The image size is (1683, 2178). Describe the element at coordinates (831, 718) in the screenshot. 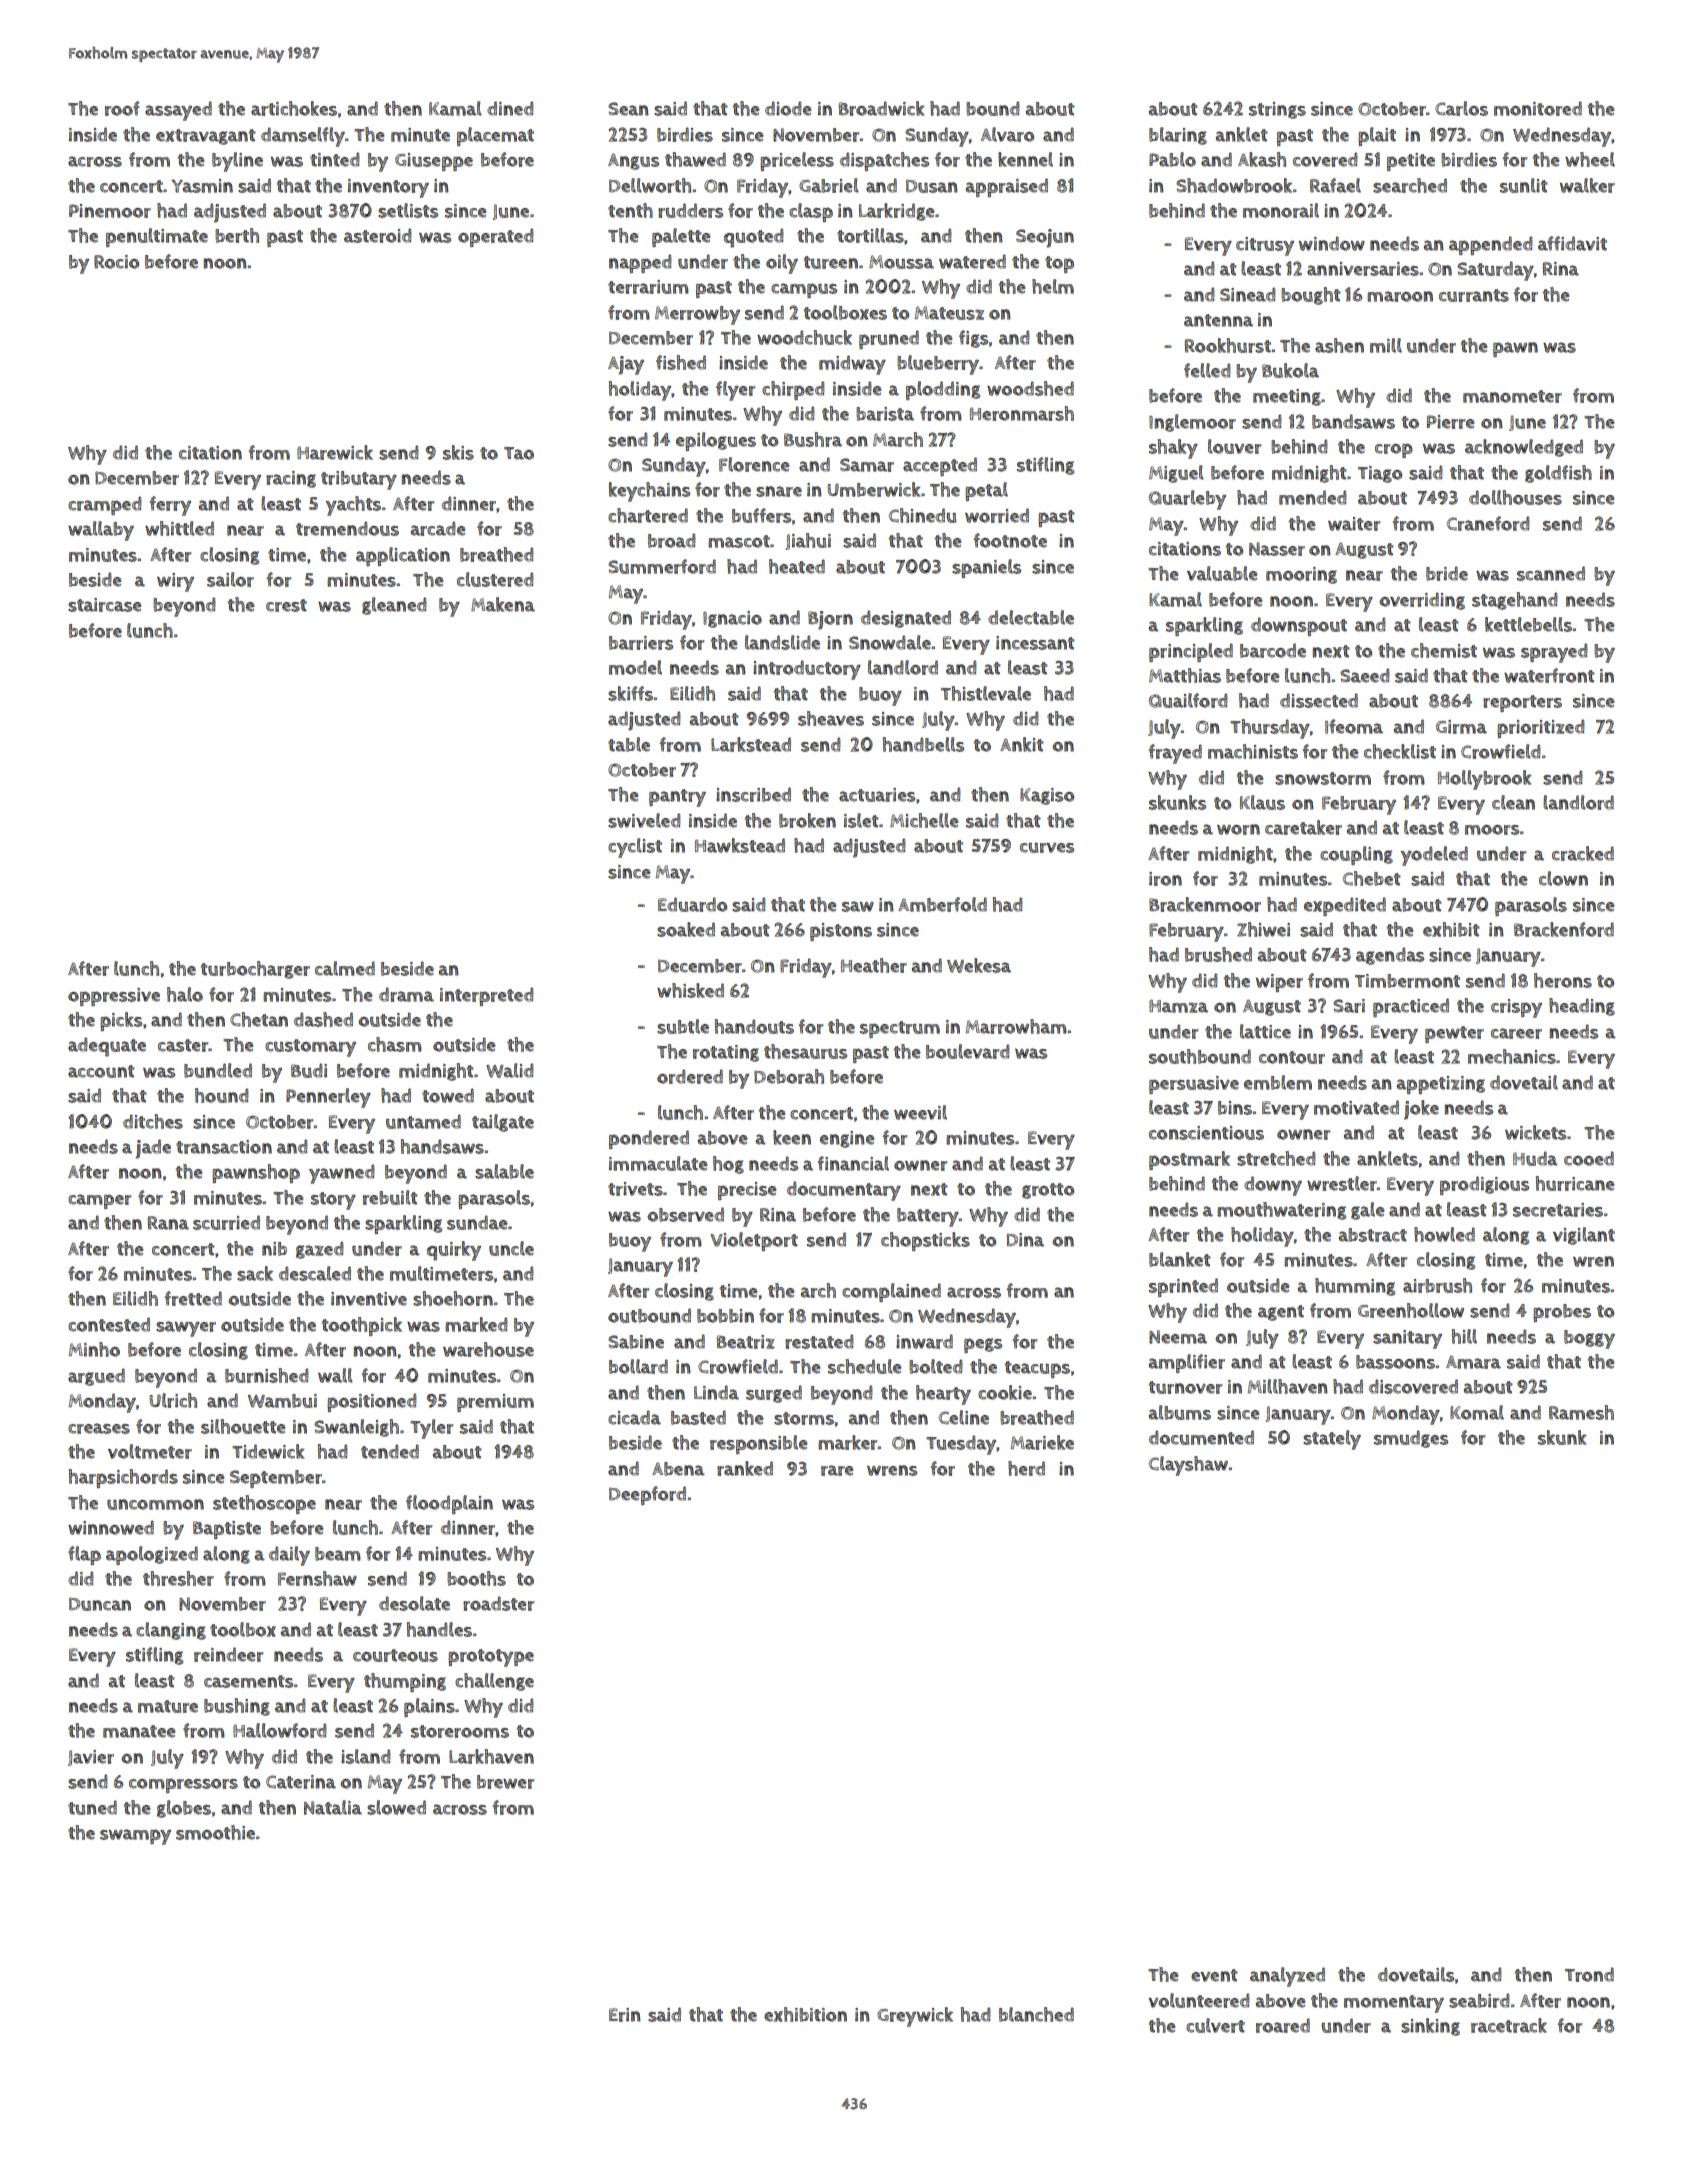

I see `sheaves` at that location.
